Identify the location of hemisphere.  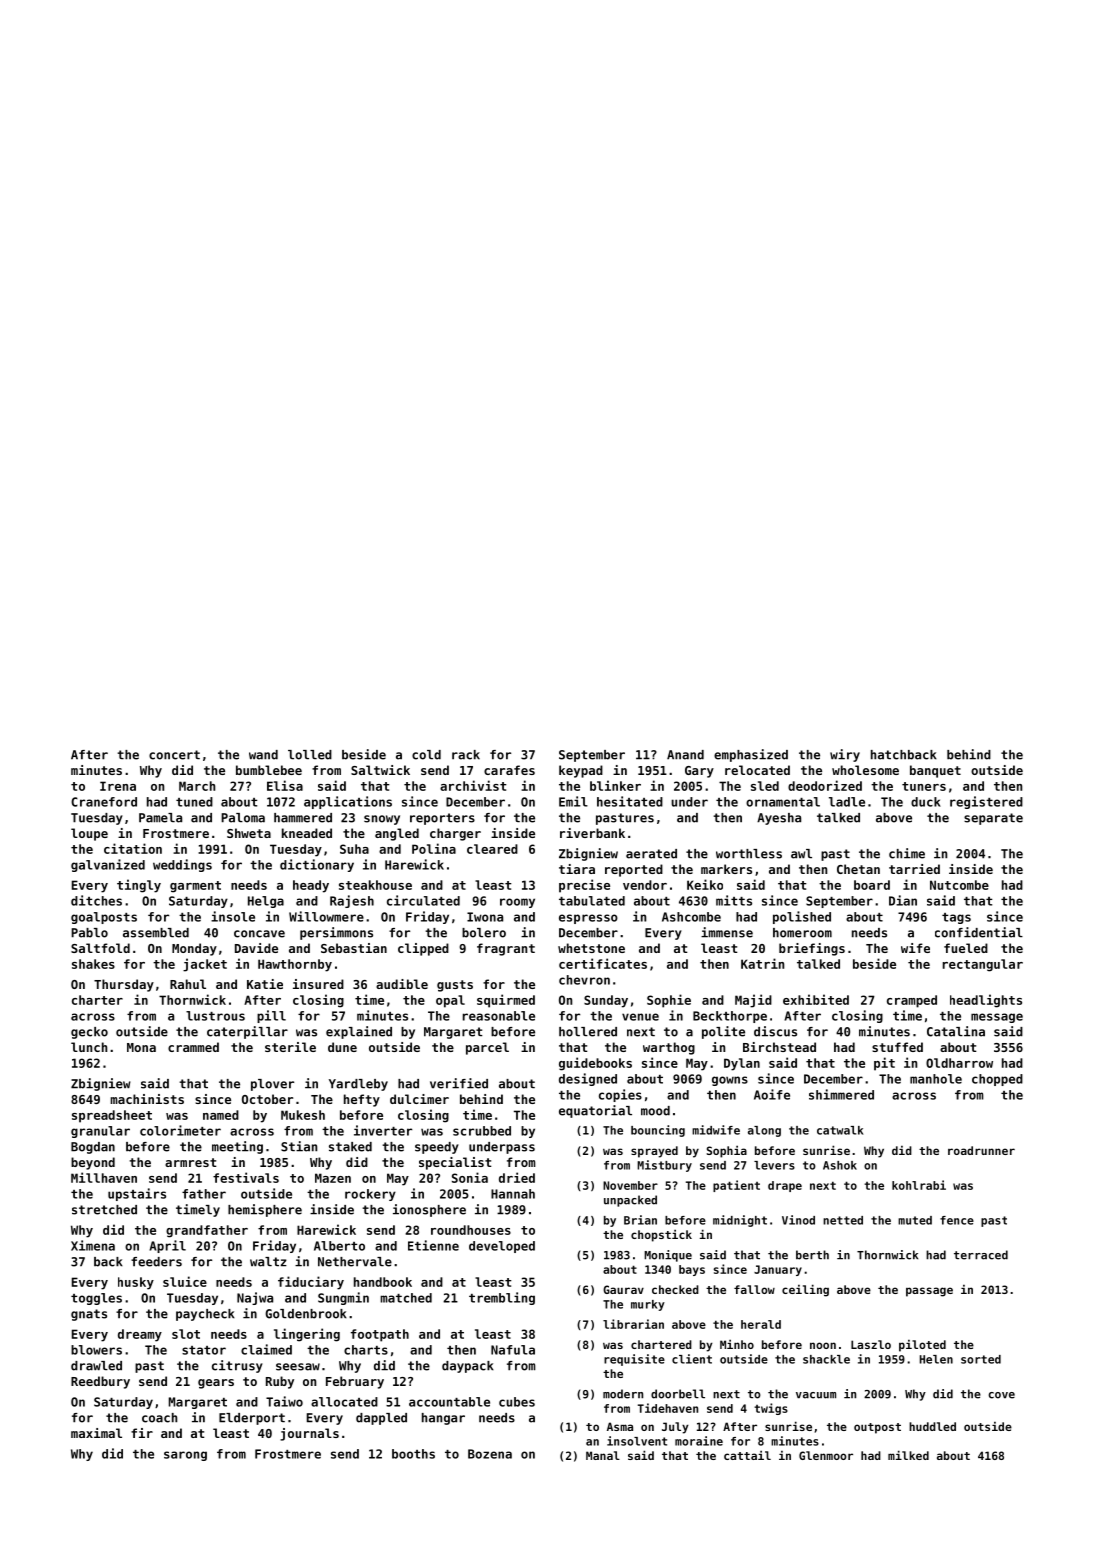
(265, 1210).
